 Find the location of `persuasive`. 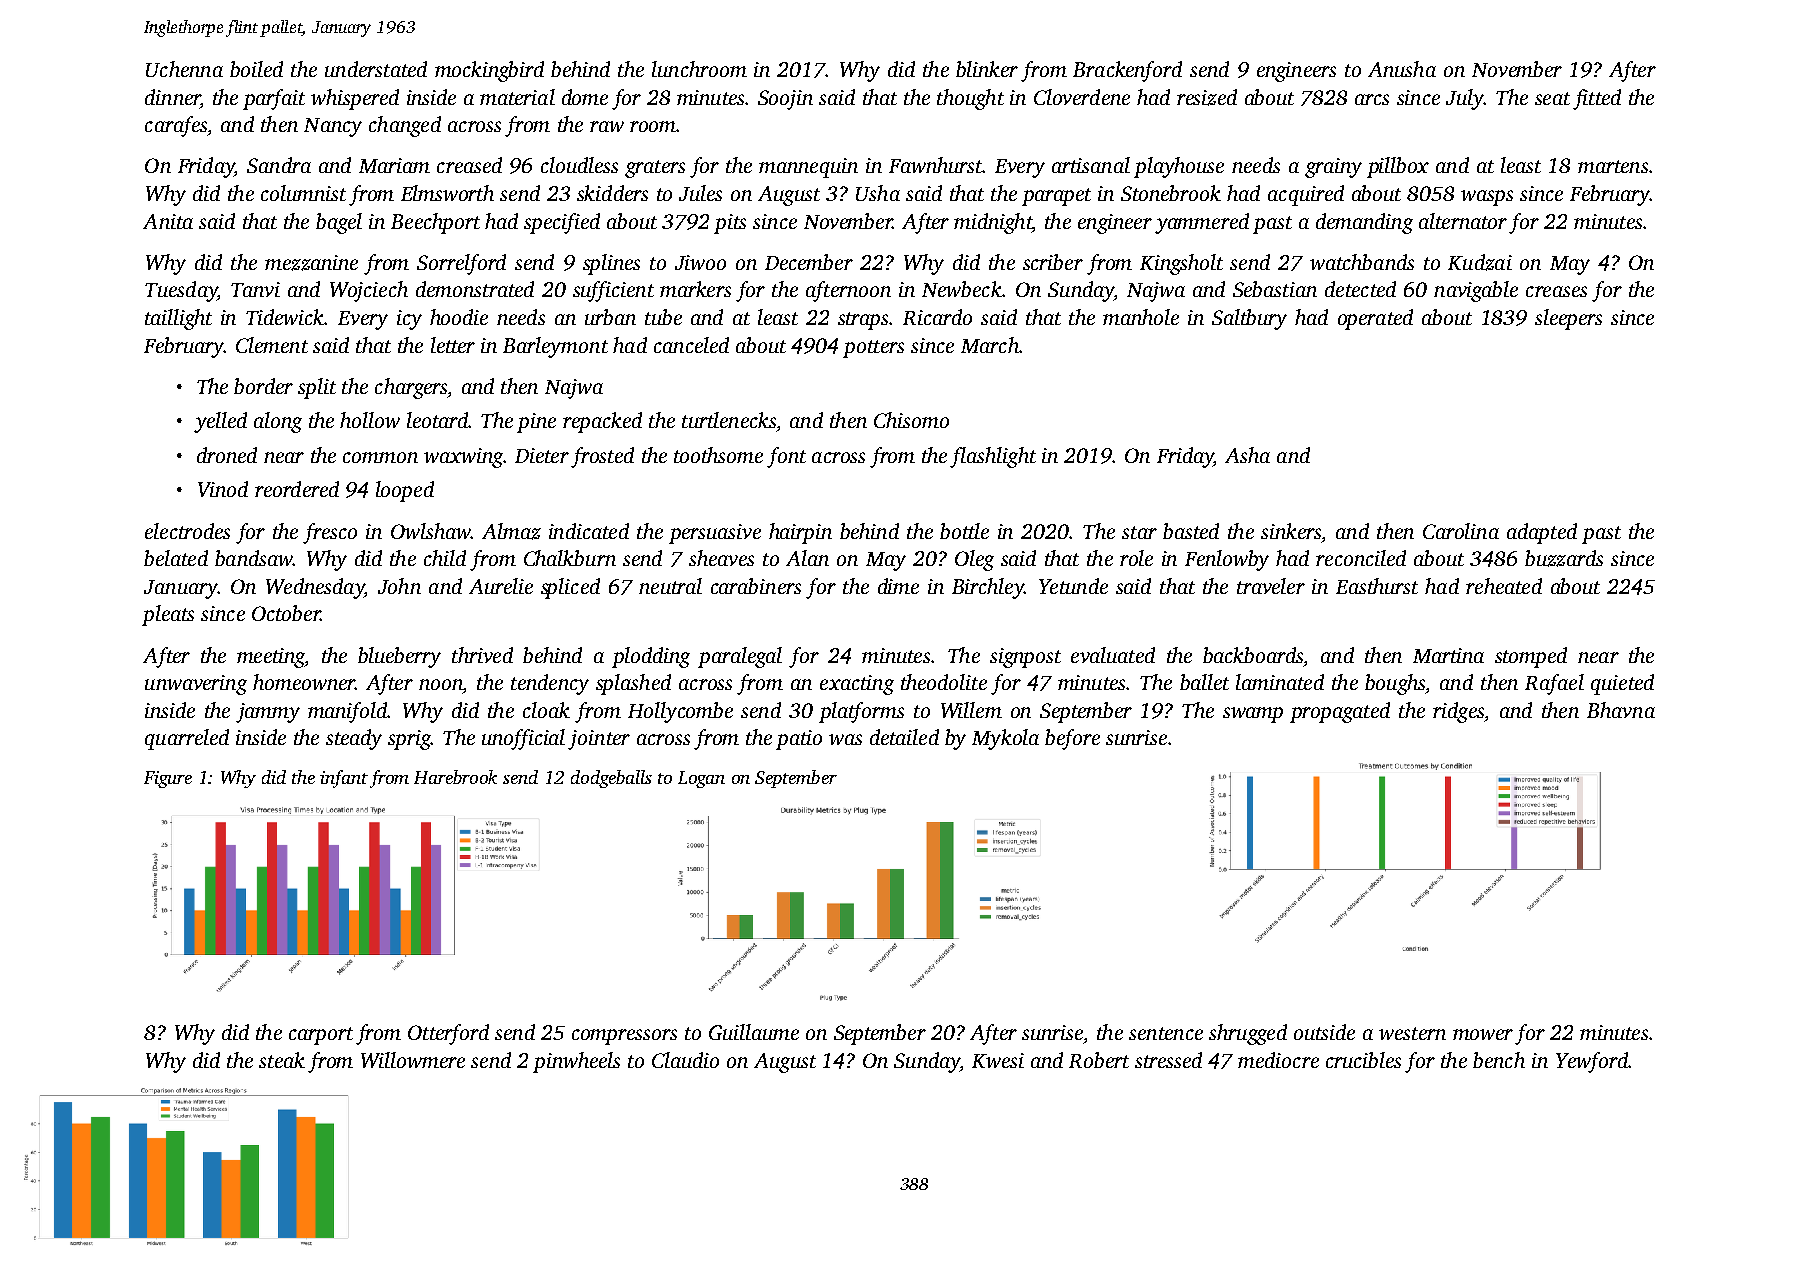

persuasive is located at coordinates (715, 534).
